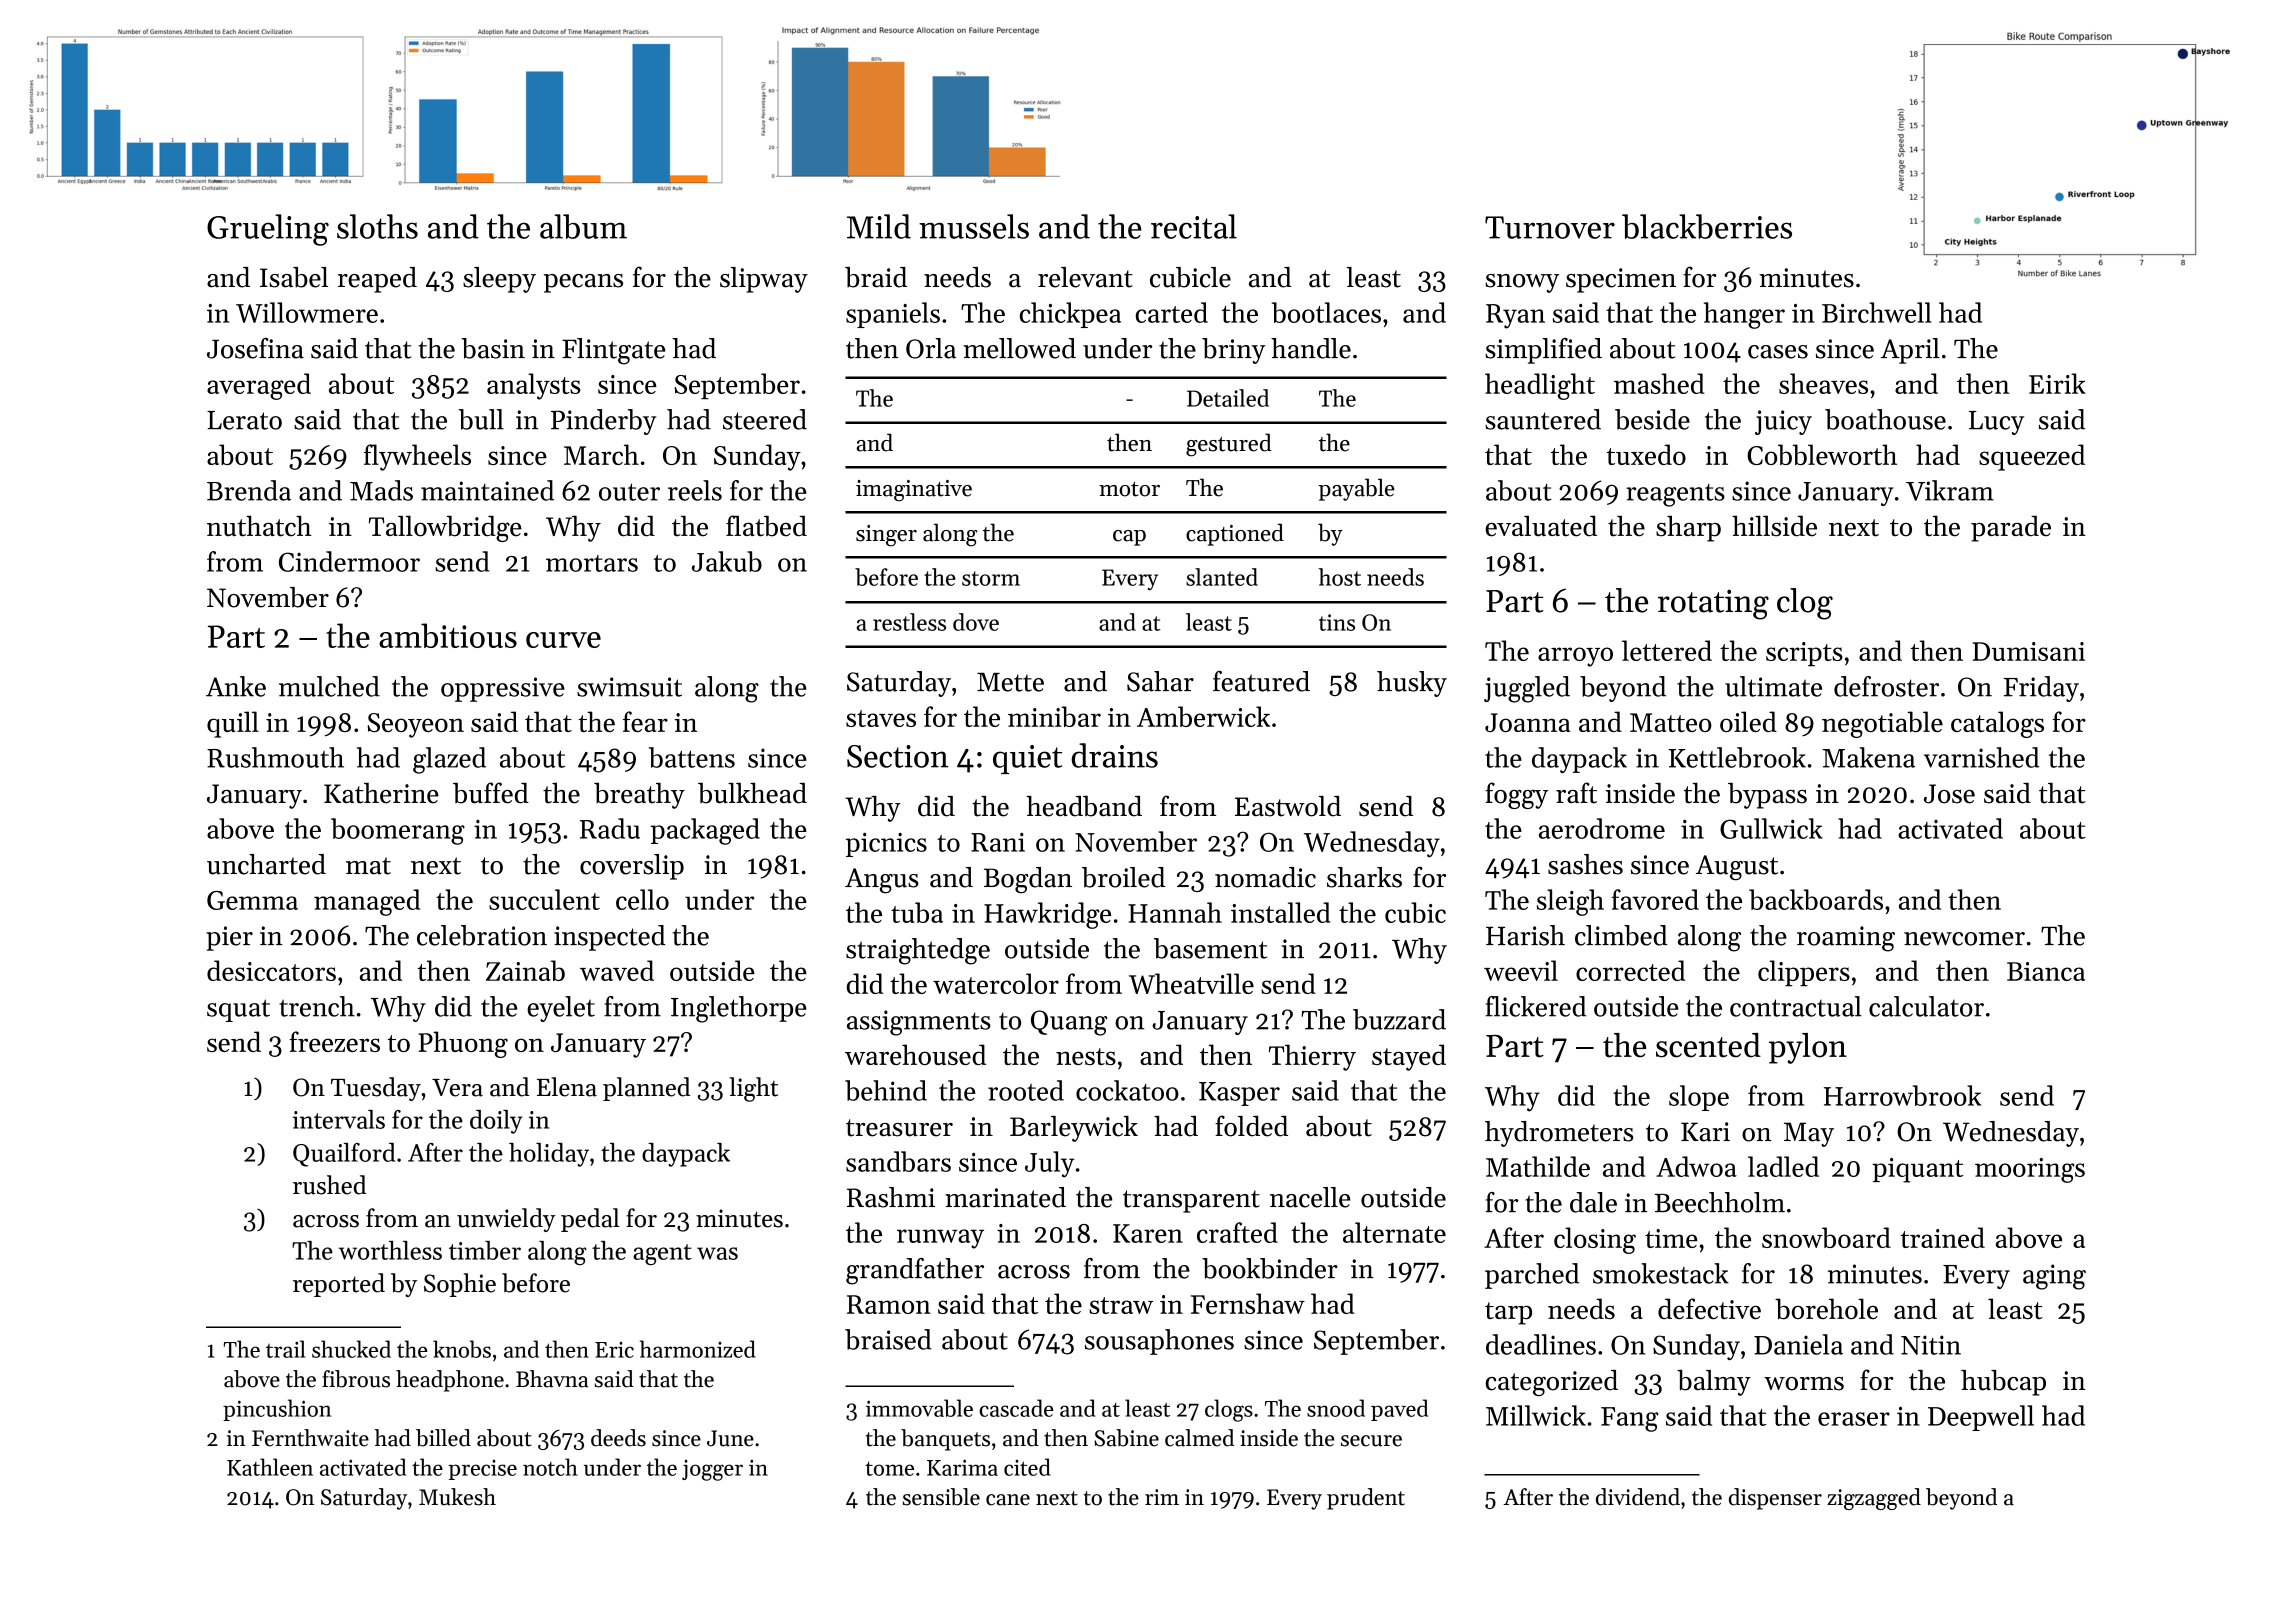 The height and width of the screenshot is (1620, 2292). I want to click on zigzagged, so click(1874, 1499).
